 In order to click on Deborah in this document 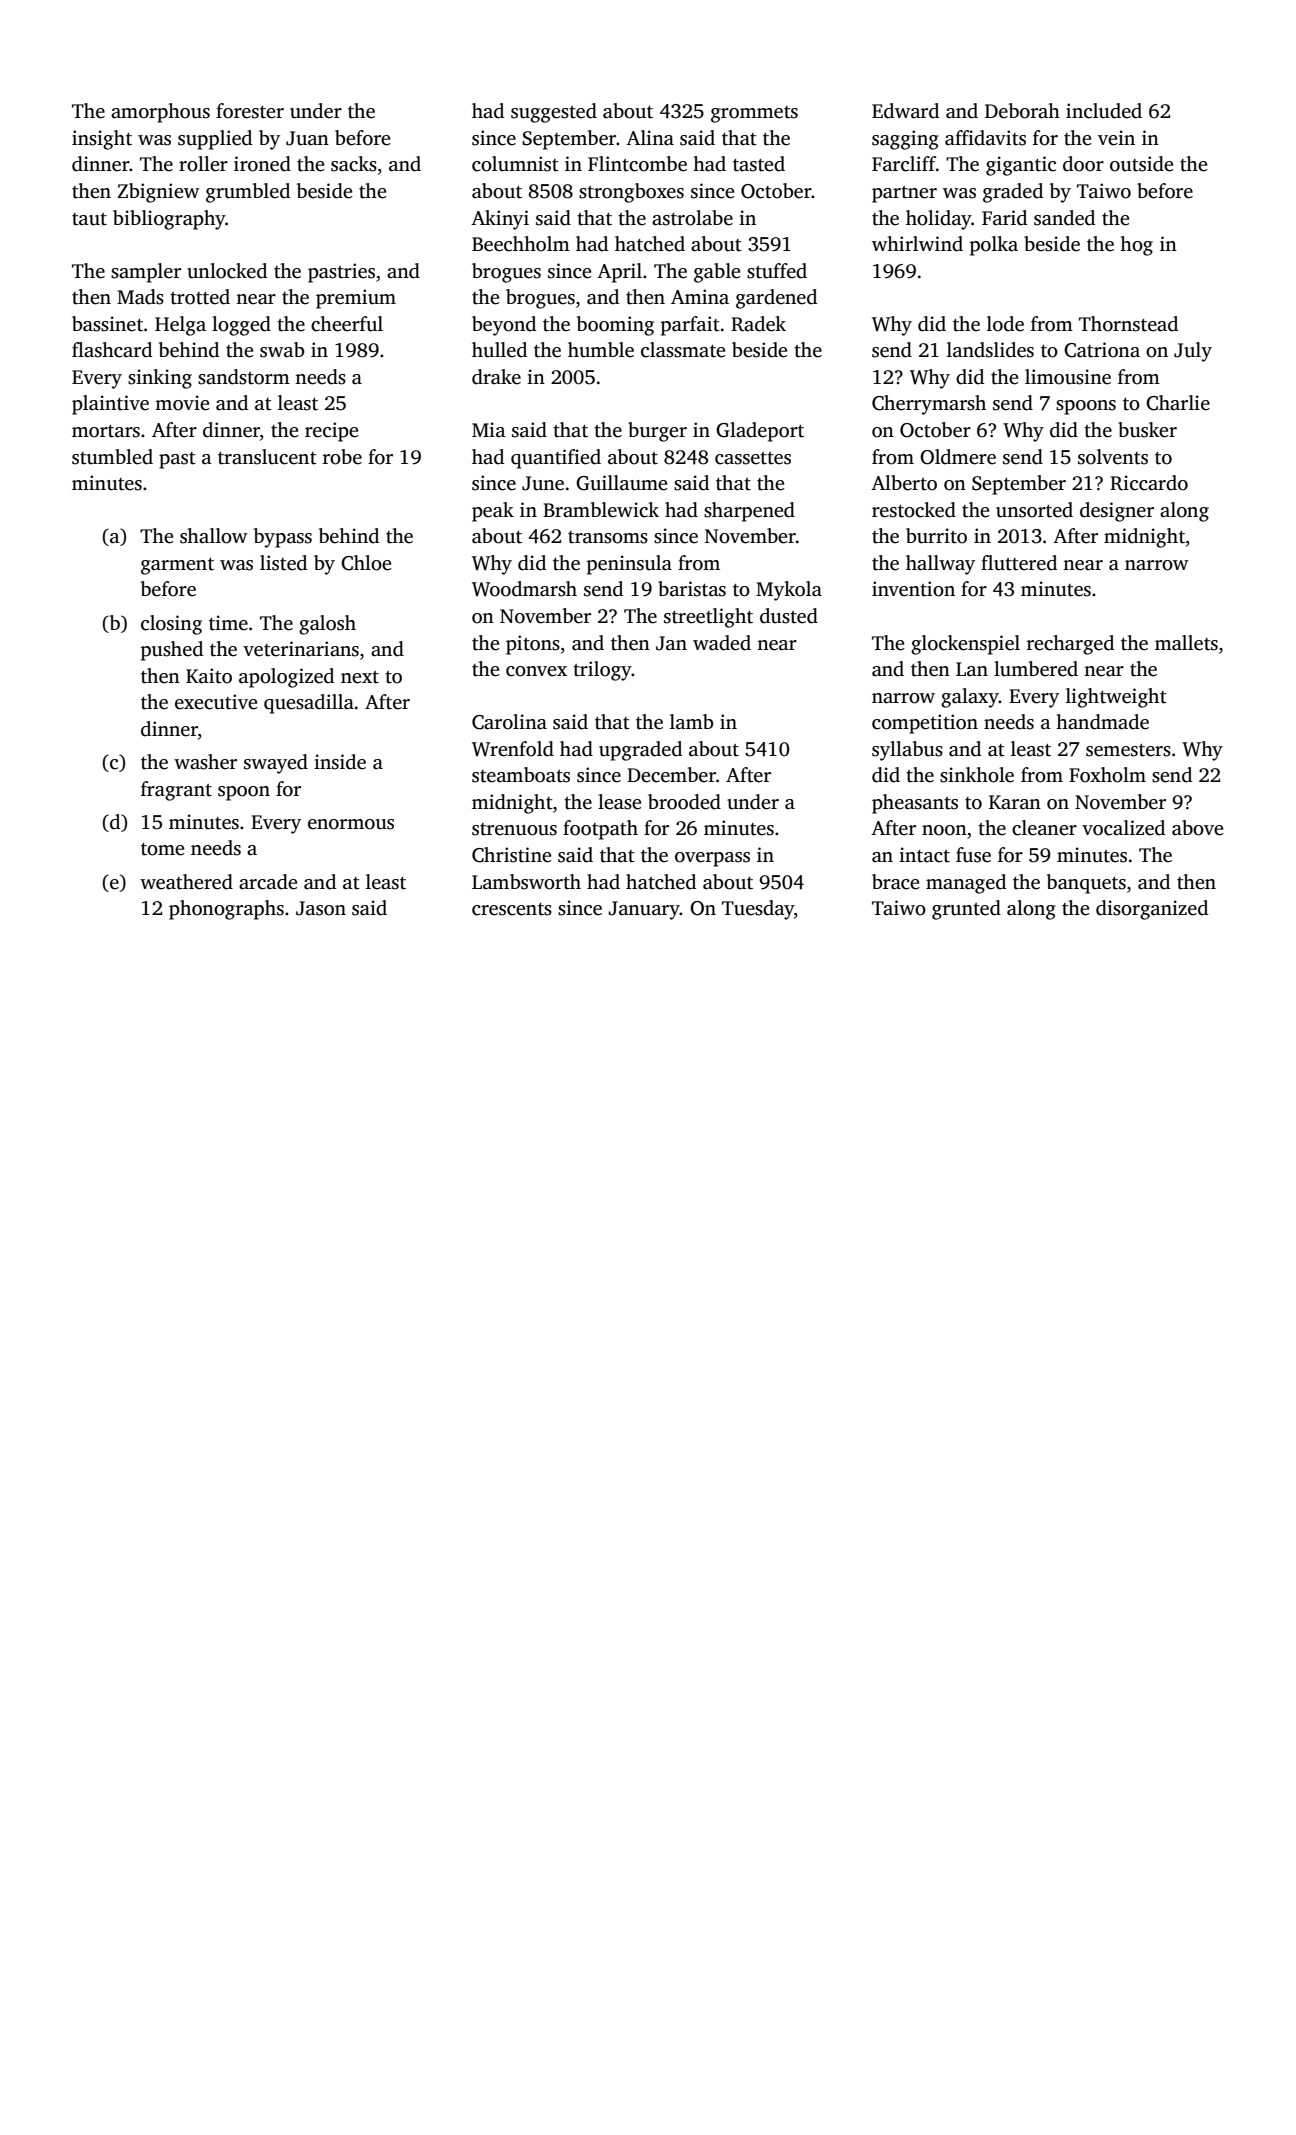, I will do `click(1022, 111)`.
